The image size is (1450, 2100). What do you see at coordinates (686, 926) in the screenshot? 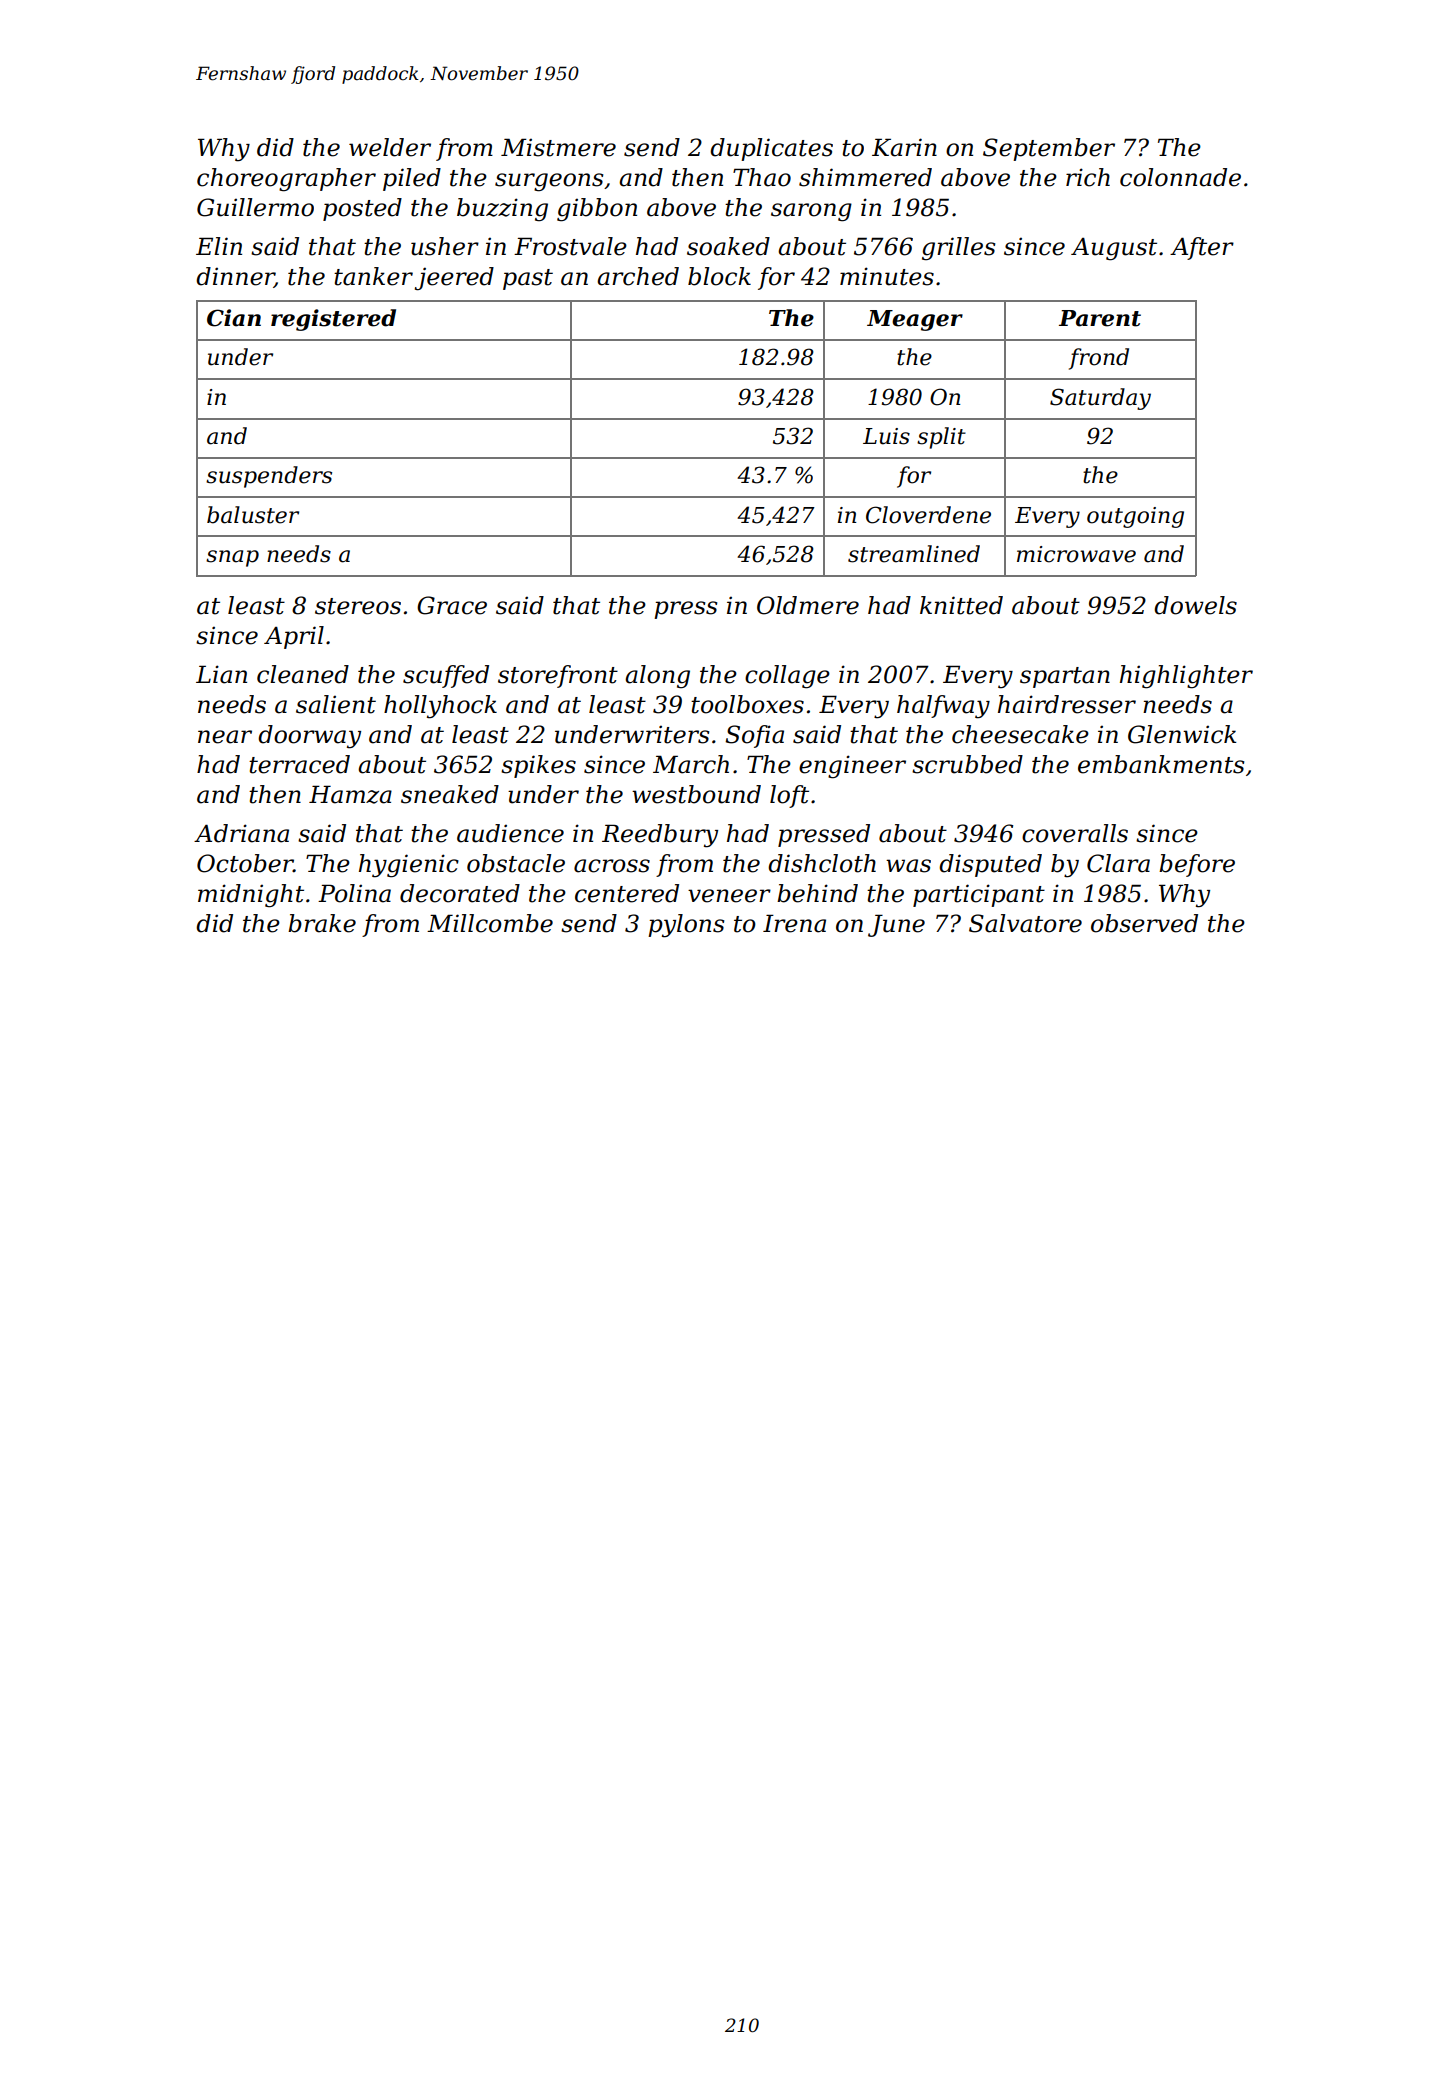
I see `pylons` at bounding box center [686, 926].
